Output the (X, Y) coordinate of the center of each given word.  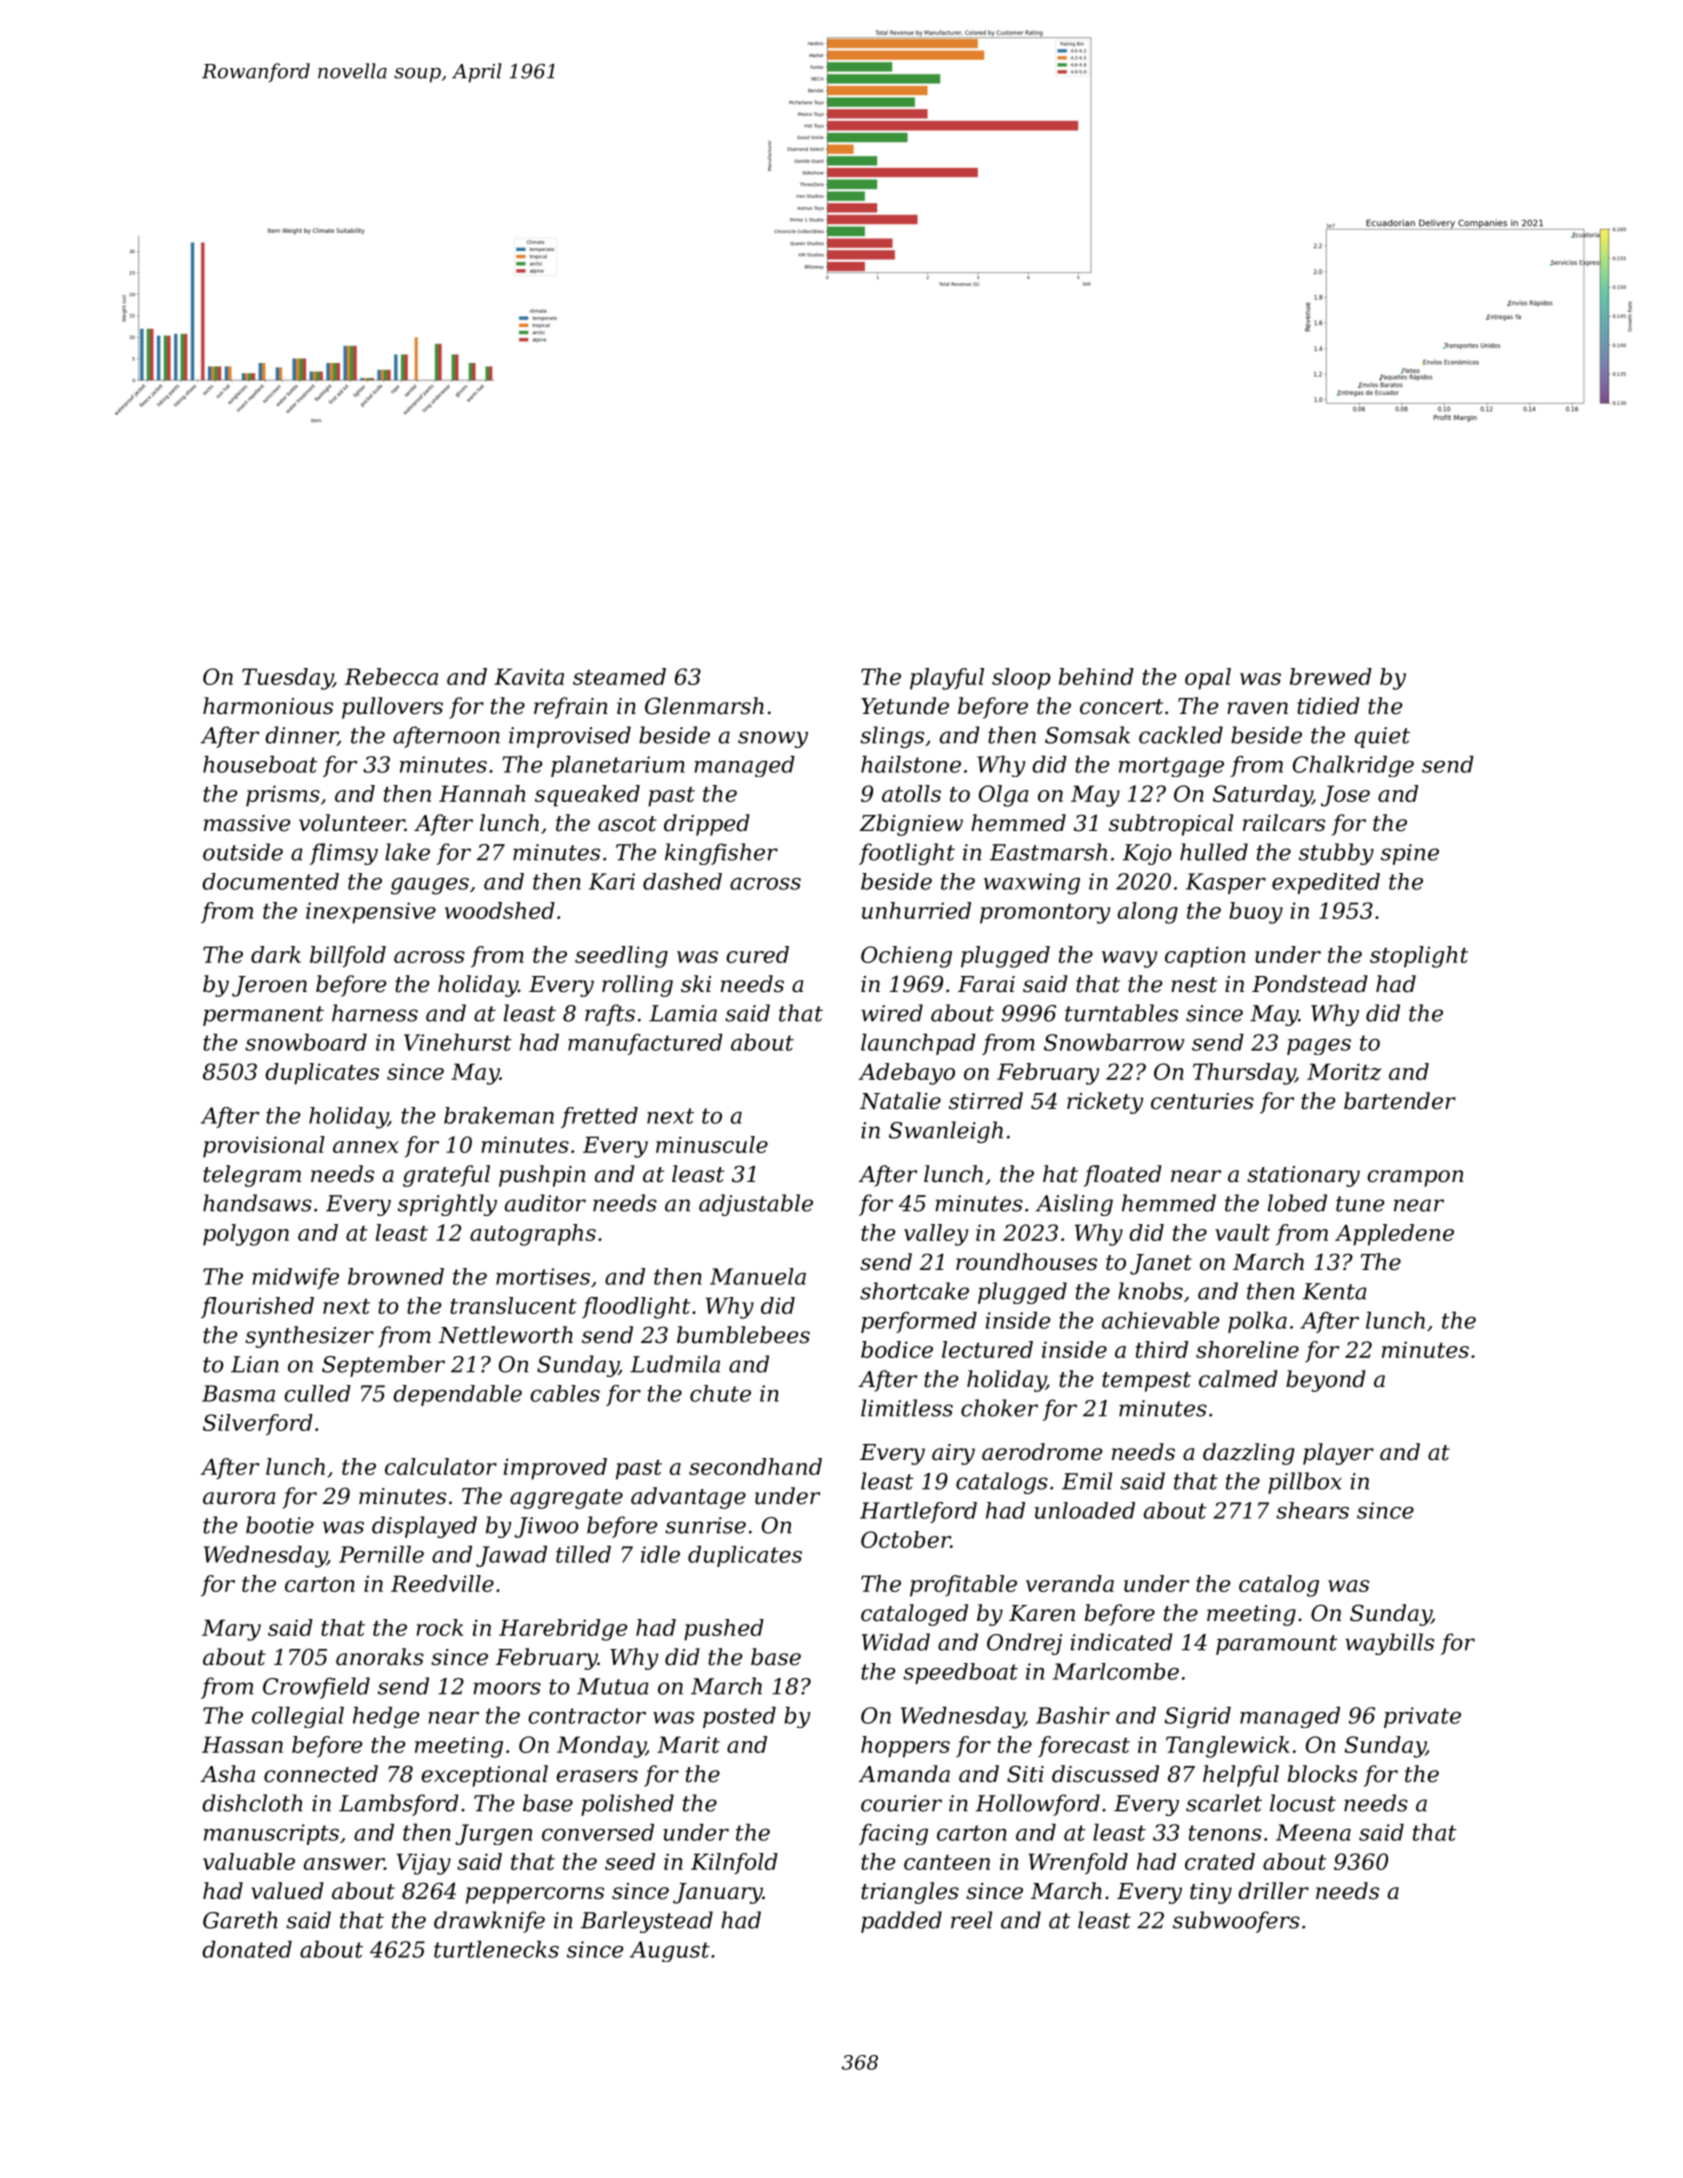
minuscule (712, 1144)
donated (247, 1949)
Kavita (529, 676)
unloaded (1085, 1510)
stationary (1303, 1176)
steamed (619, 676)
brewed (1331, 676)
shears (1312, 1510)
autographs (533, 1235)
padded (901, 1922)
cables (565, 1393)
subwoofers (1236, 1922)
